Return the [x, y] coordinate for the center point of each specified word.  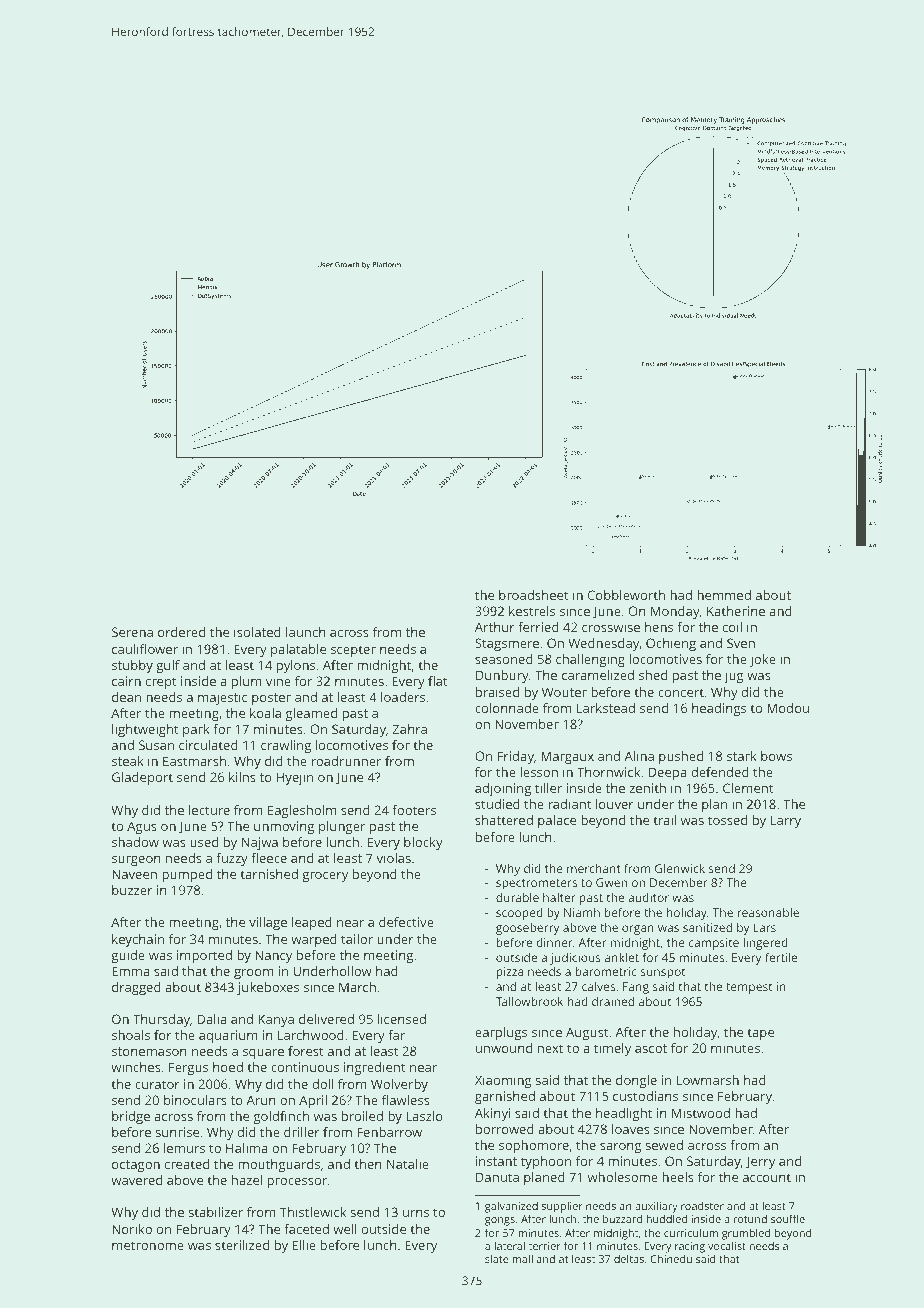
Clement [748, 788]
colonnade [507, 708]
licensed [402, 1019]
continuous [305, 1067]
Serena [132, 632]
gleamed [311, 714]
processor [297, 1183]
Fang [636, 988]
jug [733, 676]
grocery [325, 877]
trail [664, 820]
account [767, 1177]
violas [393, 858]
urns [416, 1213]
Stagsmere [507, 644]
